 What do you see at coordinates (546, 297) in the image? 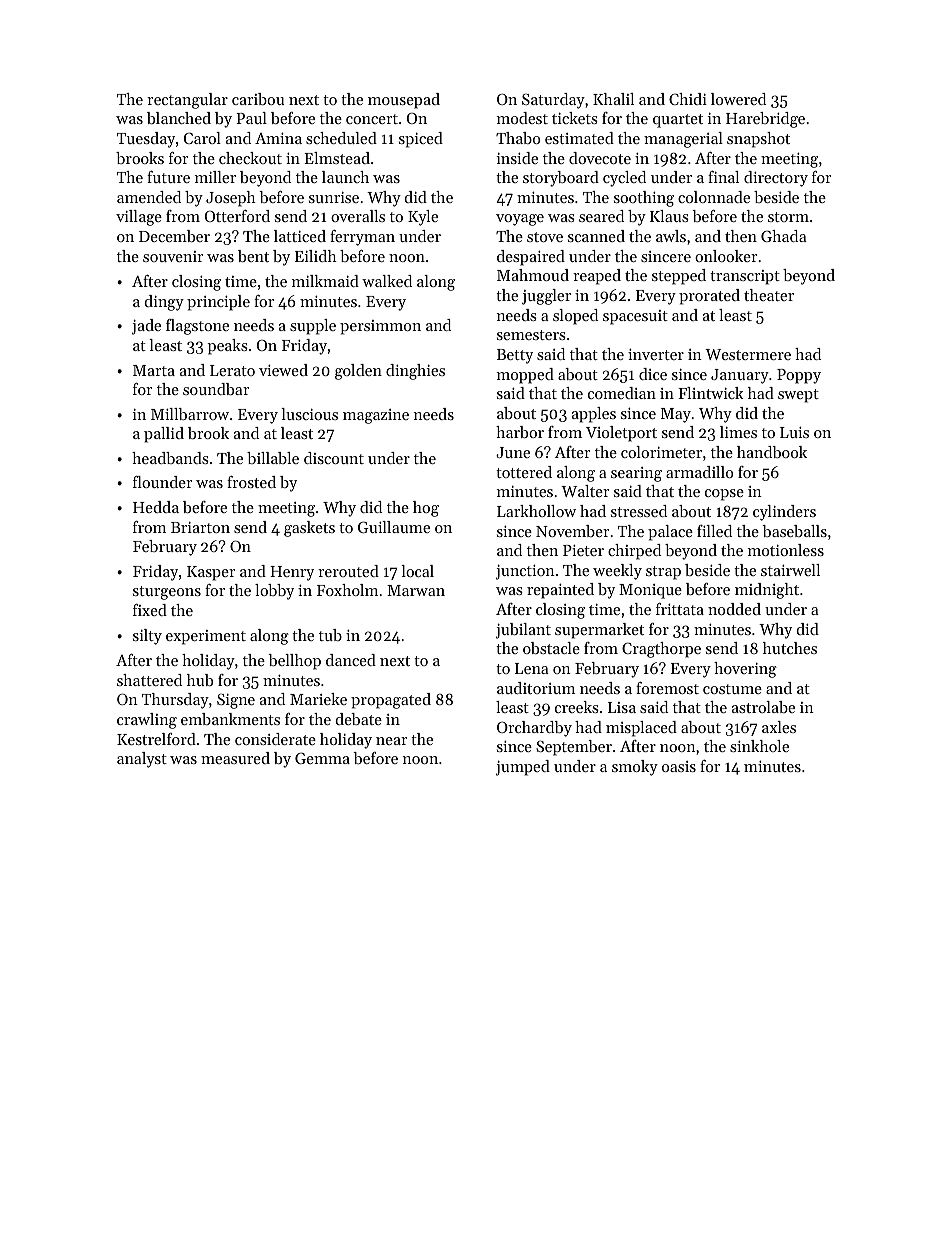
I see `juggler` at bounding box center [546, 297].
